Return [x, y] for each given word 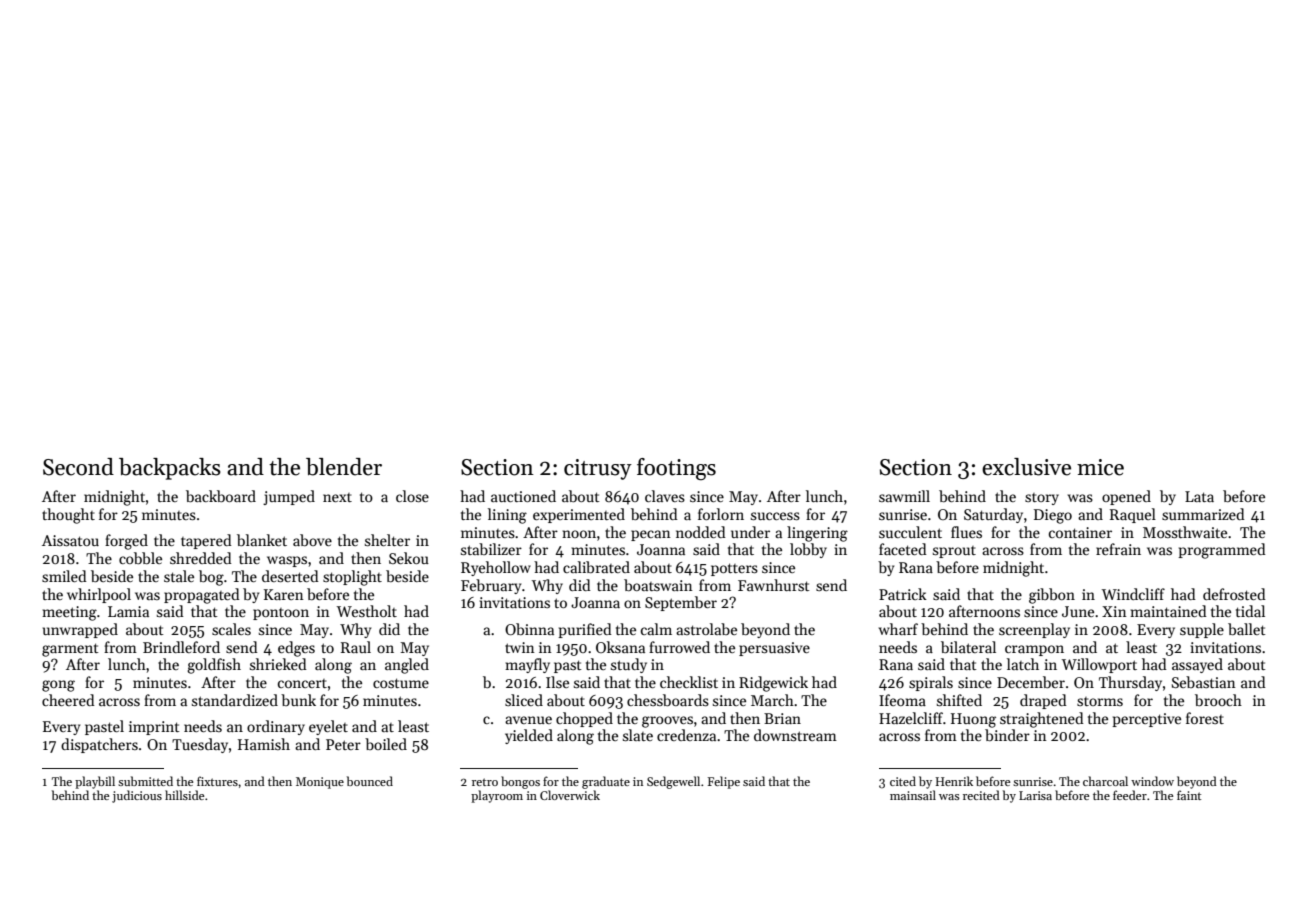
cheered [68, 700]
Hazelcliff [911, 718]
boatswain [658, 585]
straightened [1042, 720]
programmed [1222, 551]
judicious [137, 796]
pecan [651, 535]
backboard [221, 496]
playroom [497, 796]
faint [1189, 795]
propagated [202, 596]
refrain [1118, 549]
